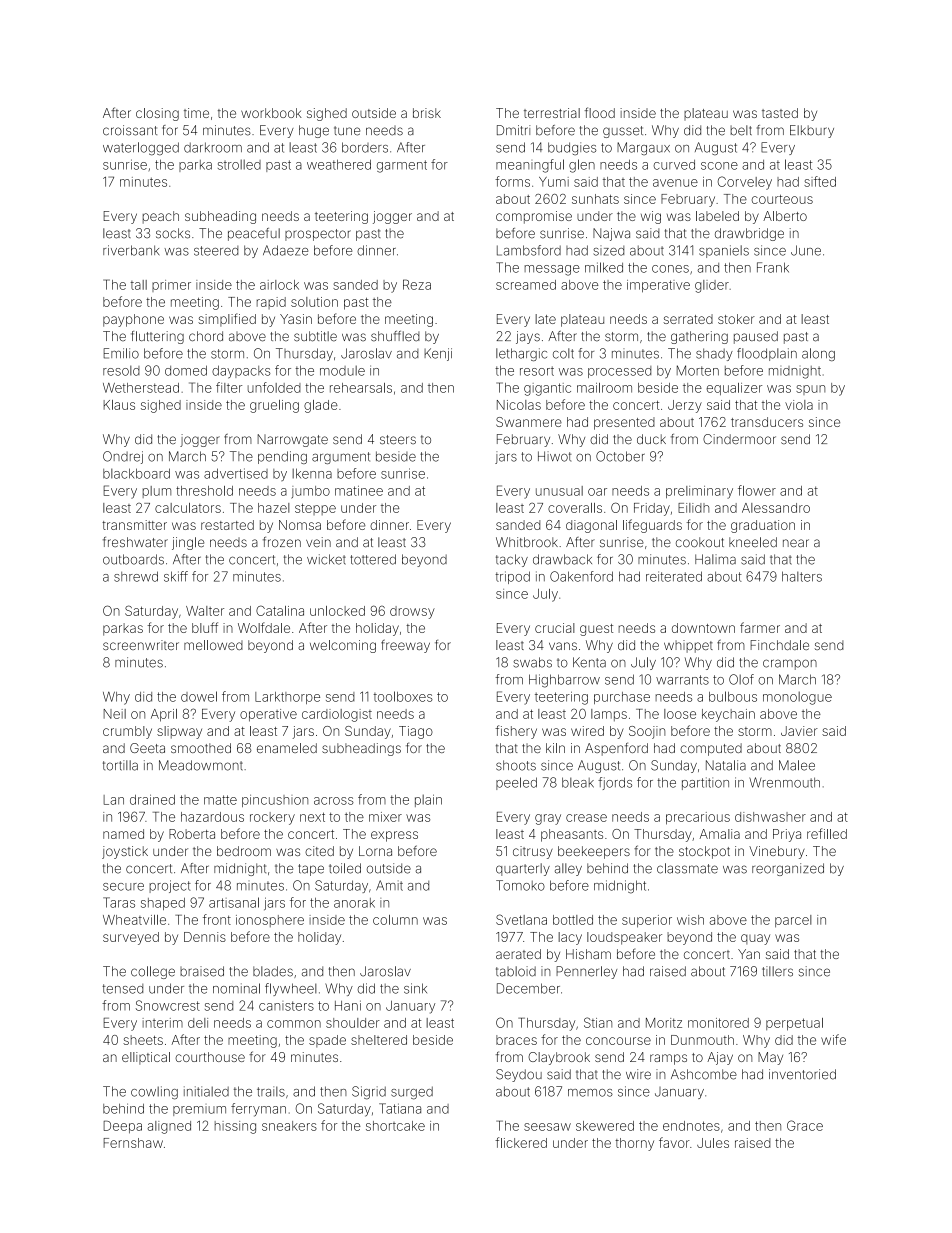  What do you see at coordinates (188, 543) in the screenshot?
I see `jingle` at bounding box center [188, 543].
